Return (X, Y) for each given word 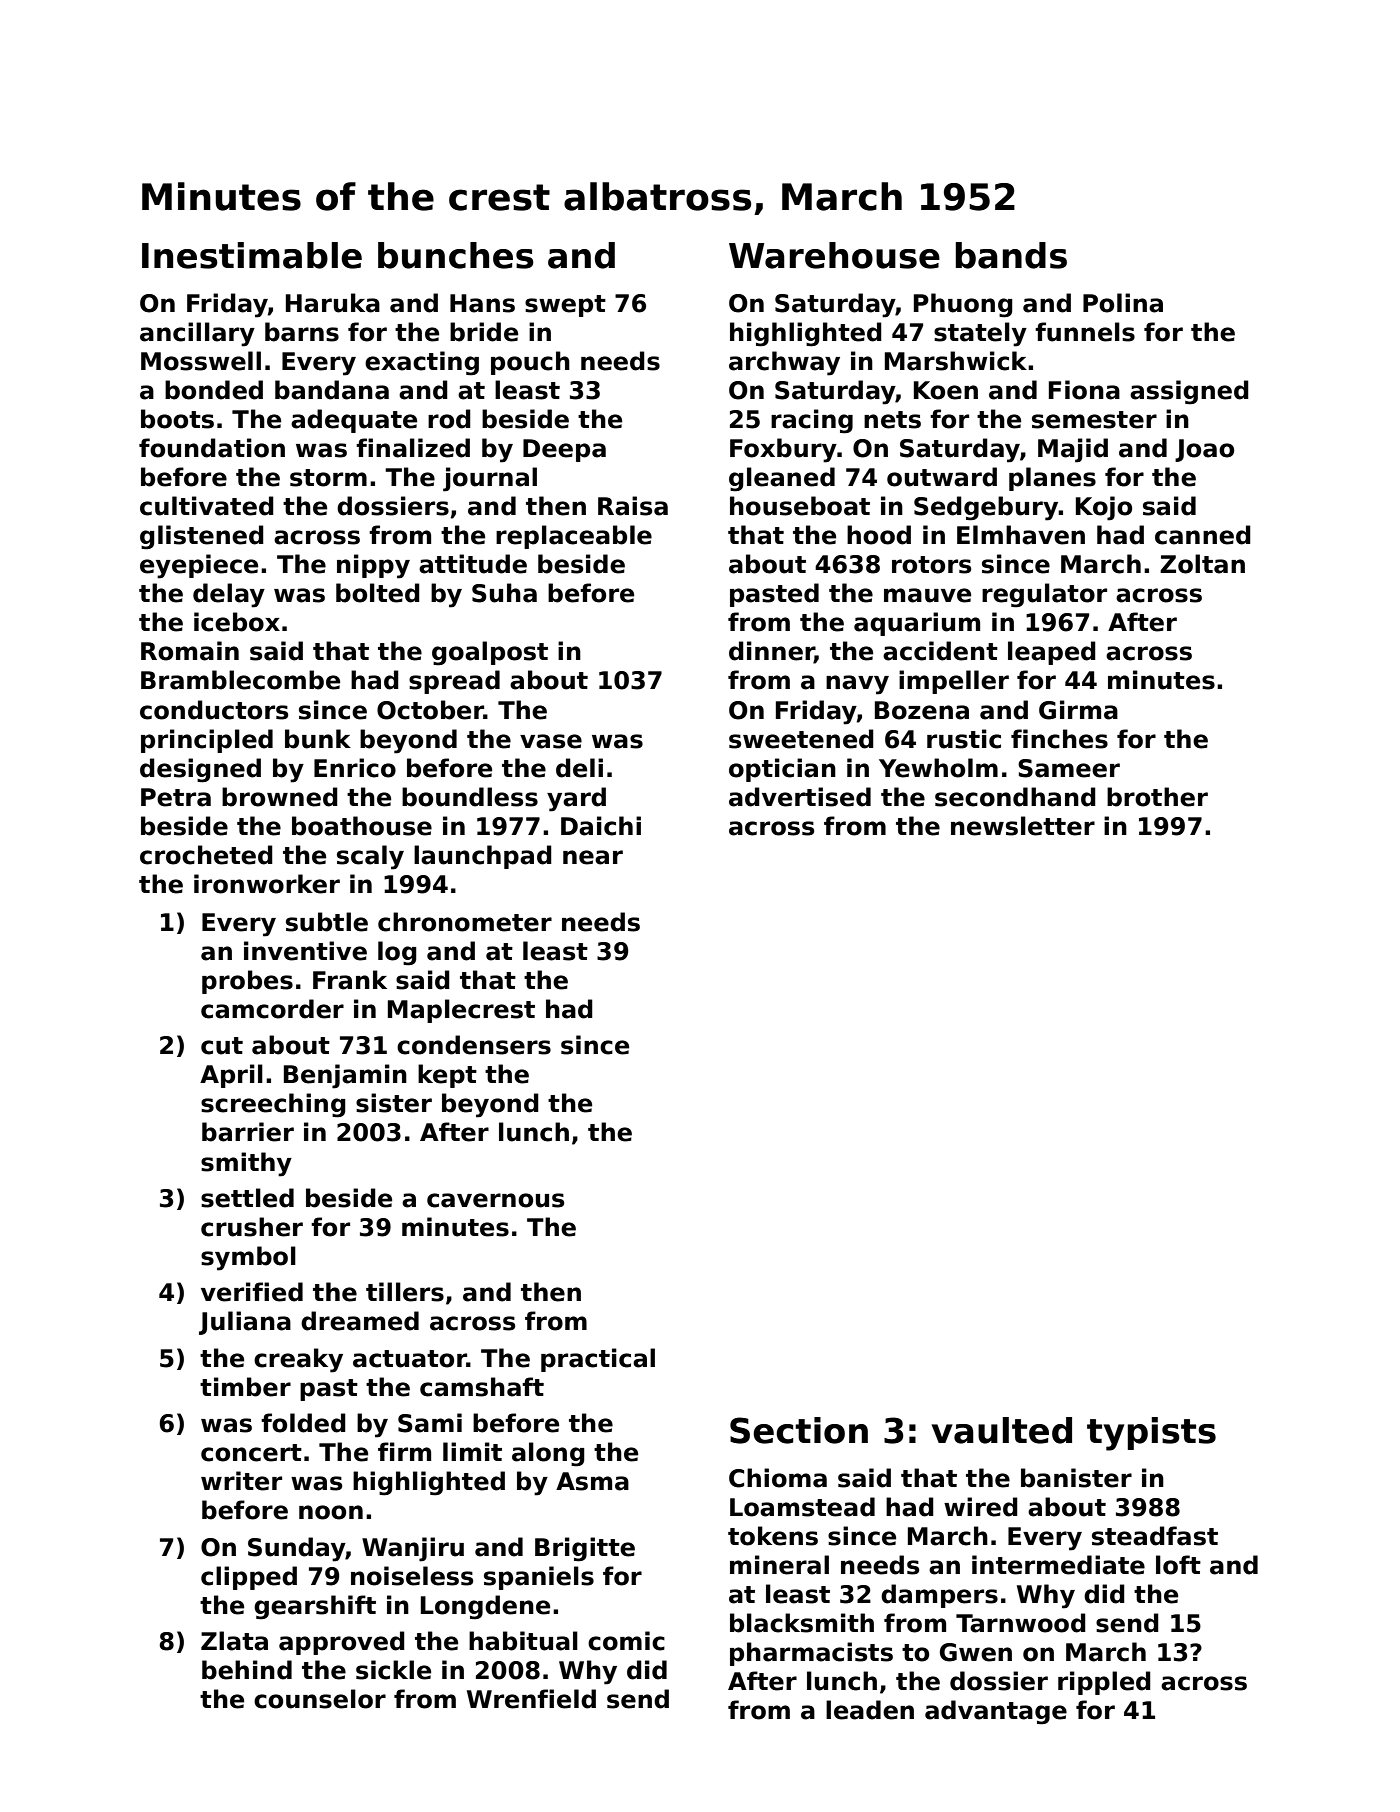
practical (598, 1360)
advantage (996, 1712)
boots (177, 419)
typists (1151, 1434)
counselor (320, 1699)
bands (1011, 255)
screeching (273, 1105)
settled (247, 1198)
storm (328, 478)
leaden (870, 1710)
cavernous (495, 1200)
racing (812, 421)
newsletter (1023, 826)
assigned (1189, 392)
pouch (530, 363)
